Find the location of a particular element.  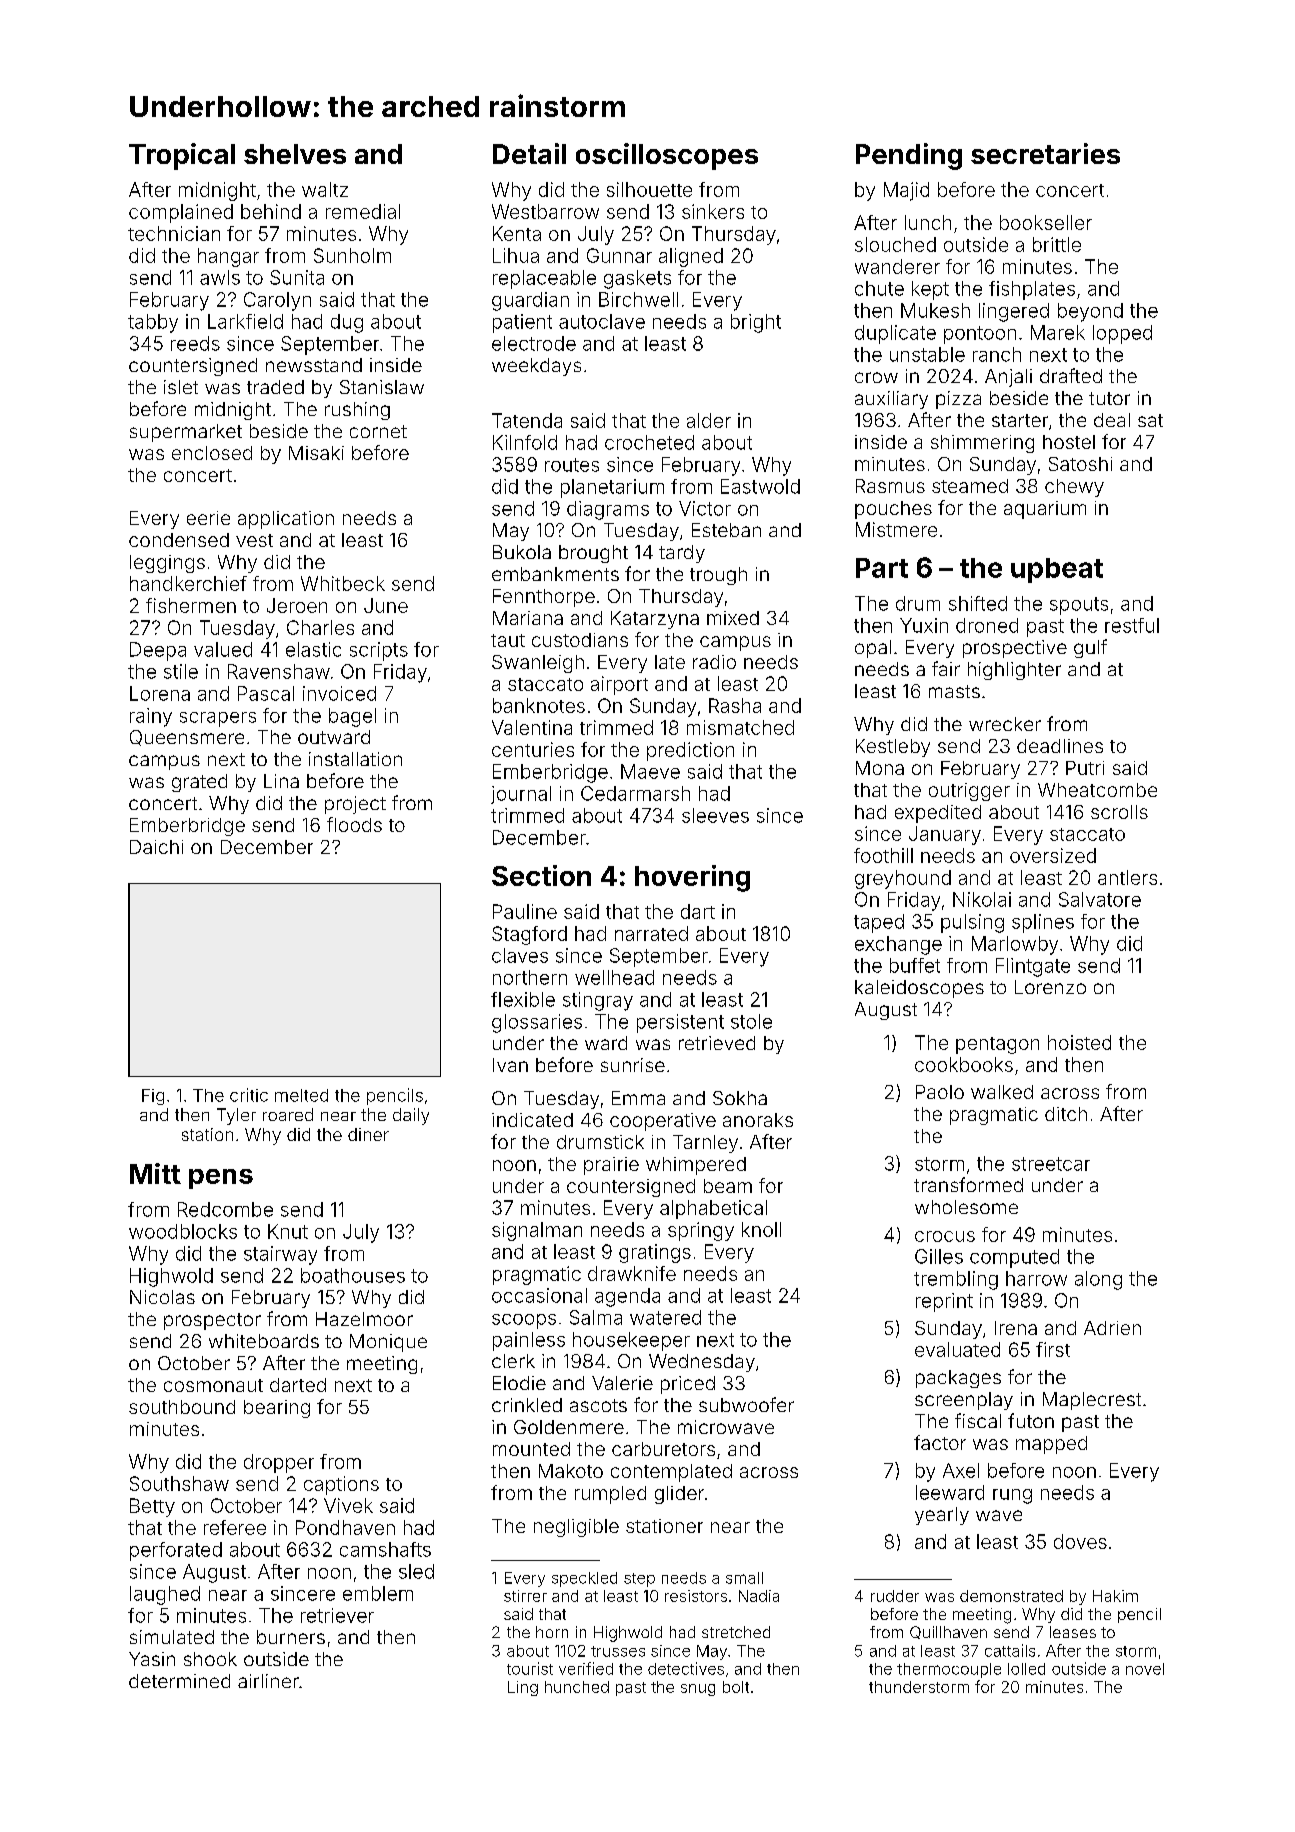

gulf is located at coordinates (1090, 648).
